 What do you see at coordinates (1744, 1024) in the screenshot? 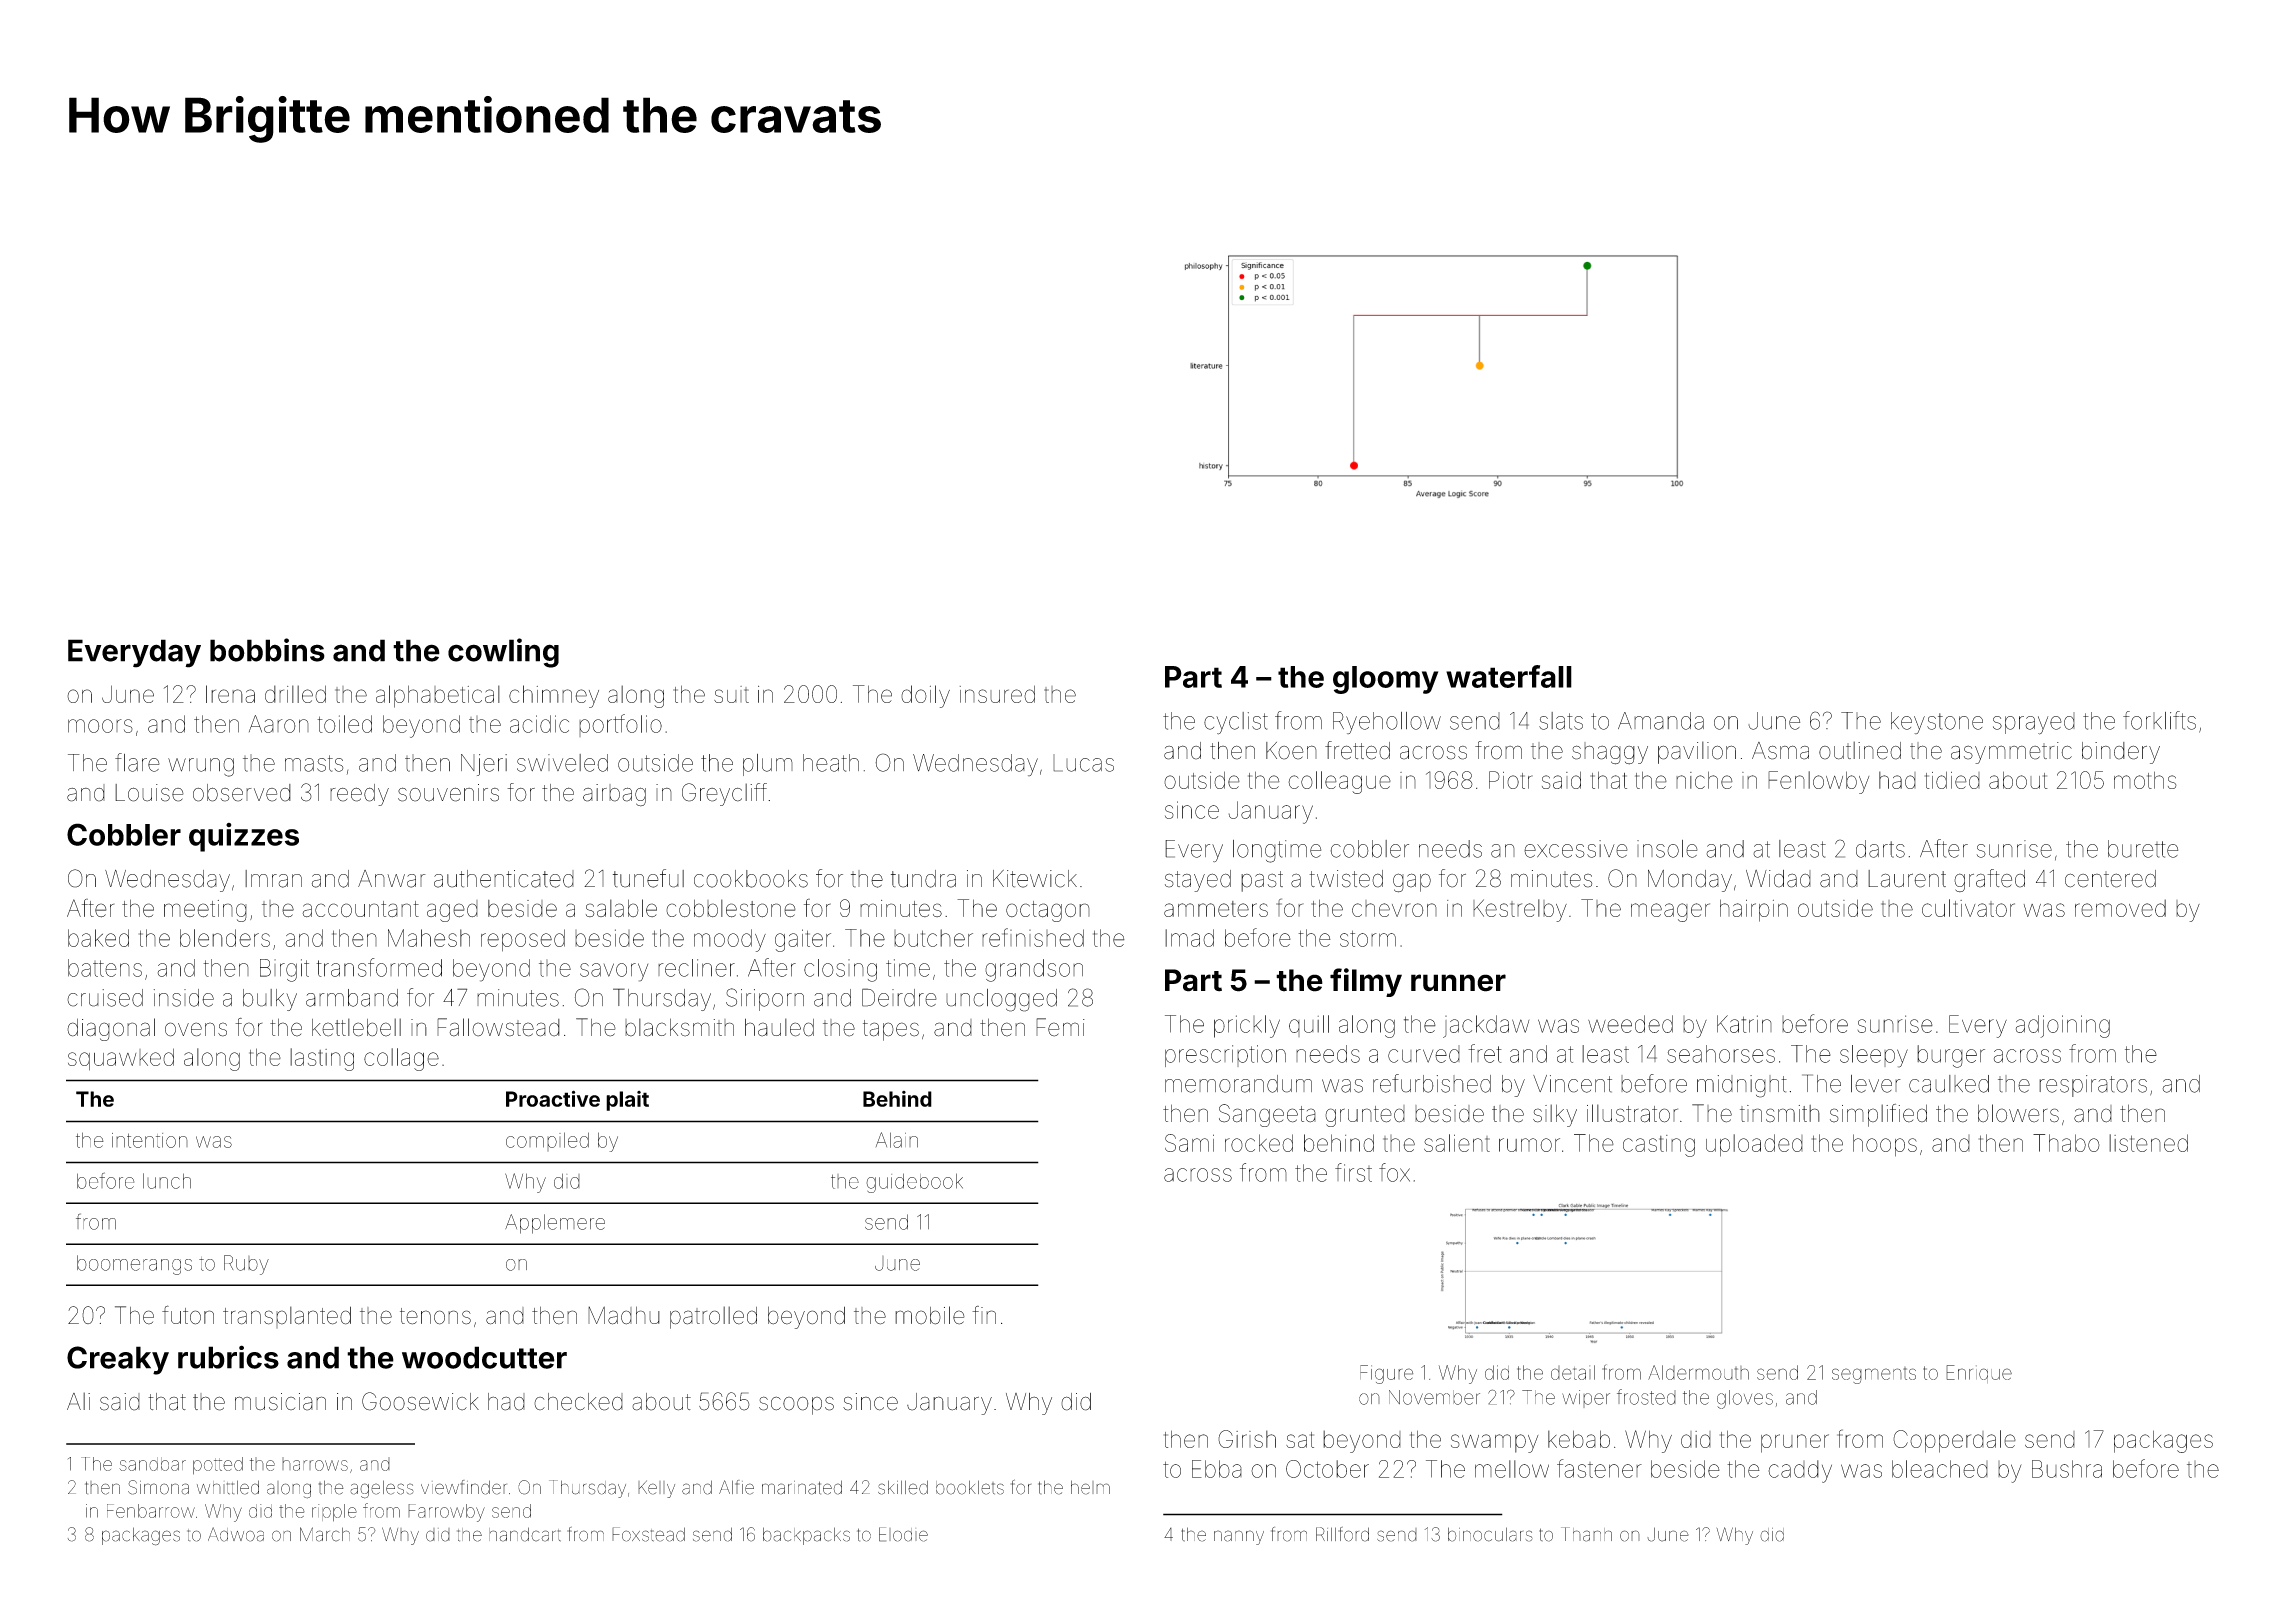
I see `Katrin` at bounding box center [1744, 1024].
